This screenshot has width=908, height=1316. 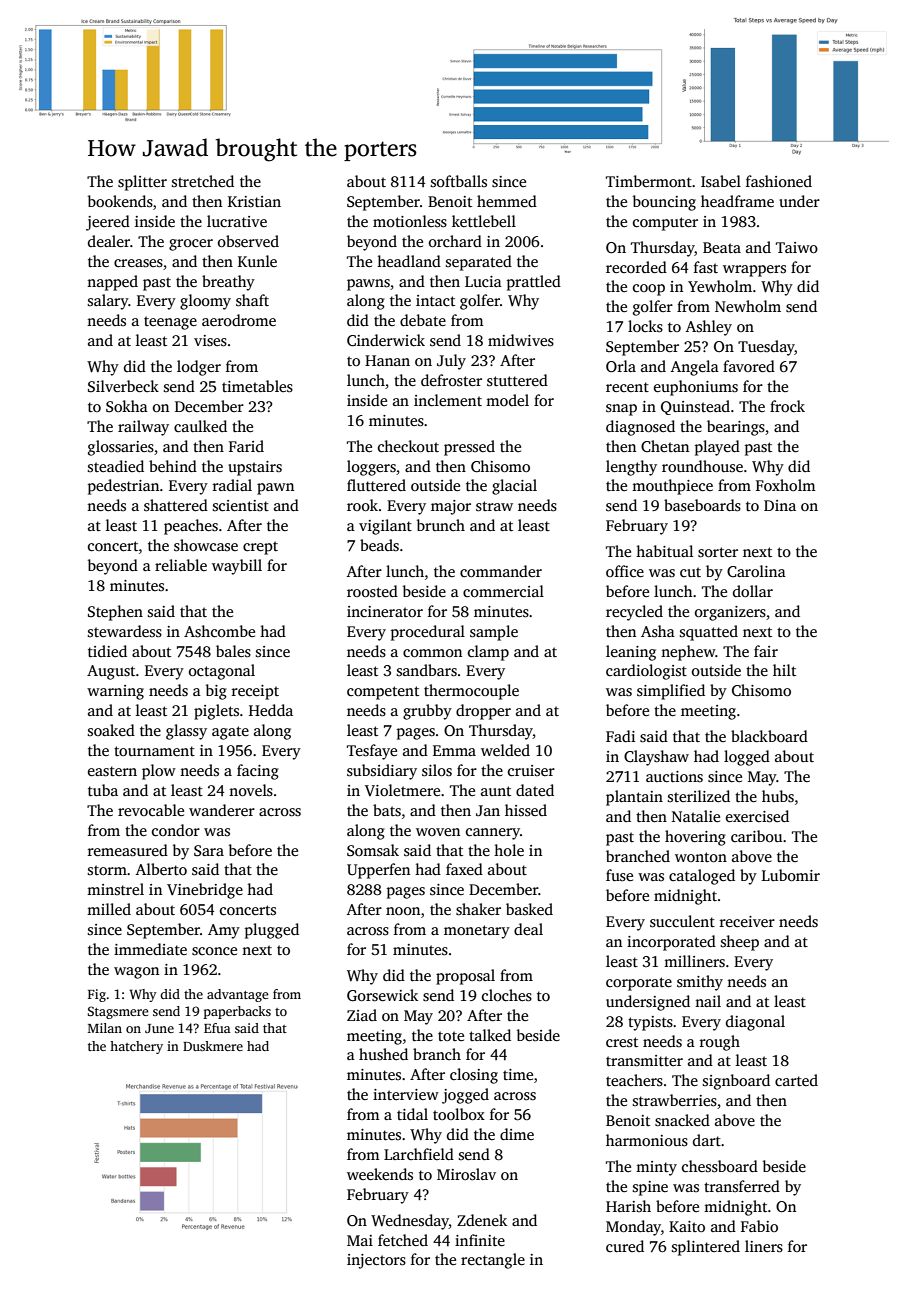 What do you see at coordinates (362, 1015) in the screenshot?
I see `Ziad` at bounding box center [362, 1015].
